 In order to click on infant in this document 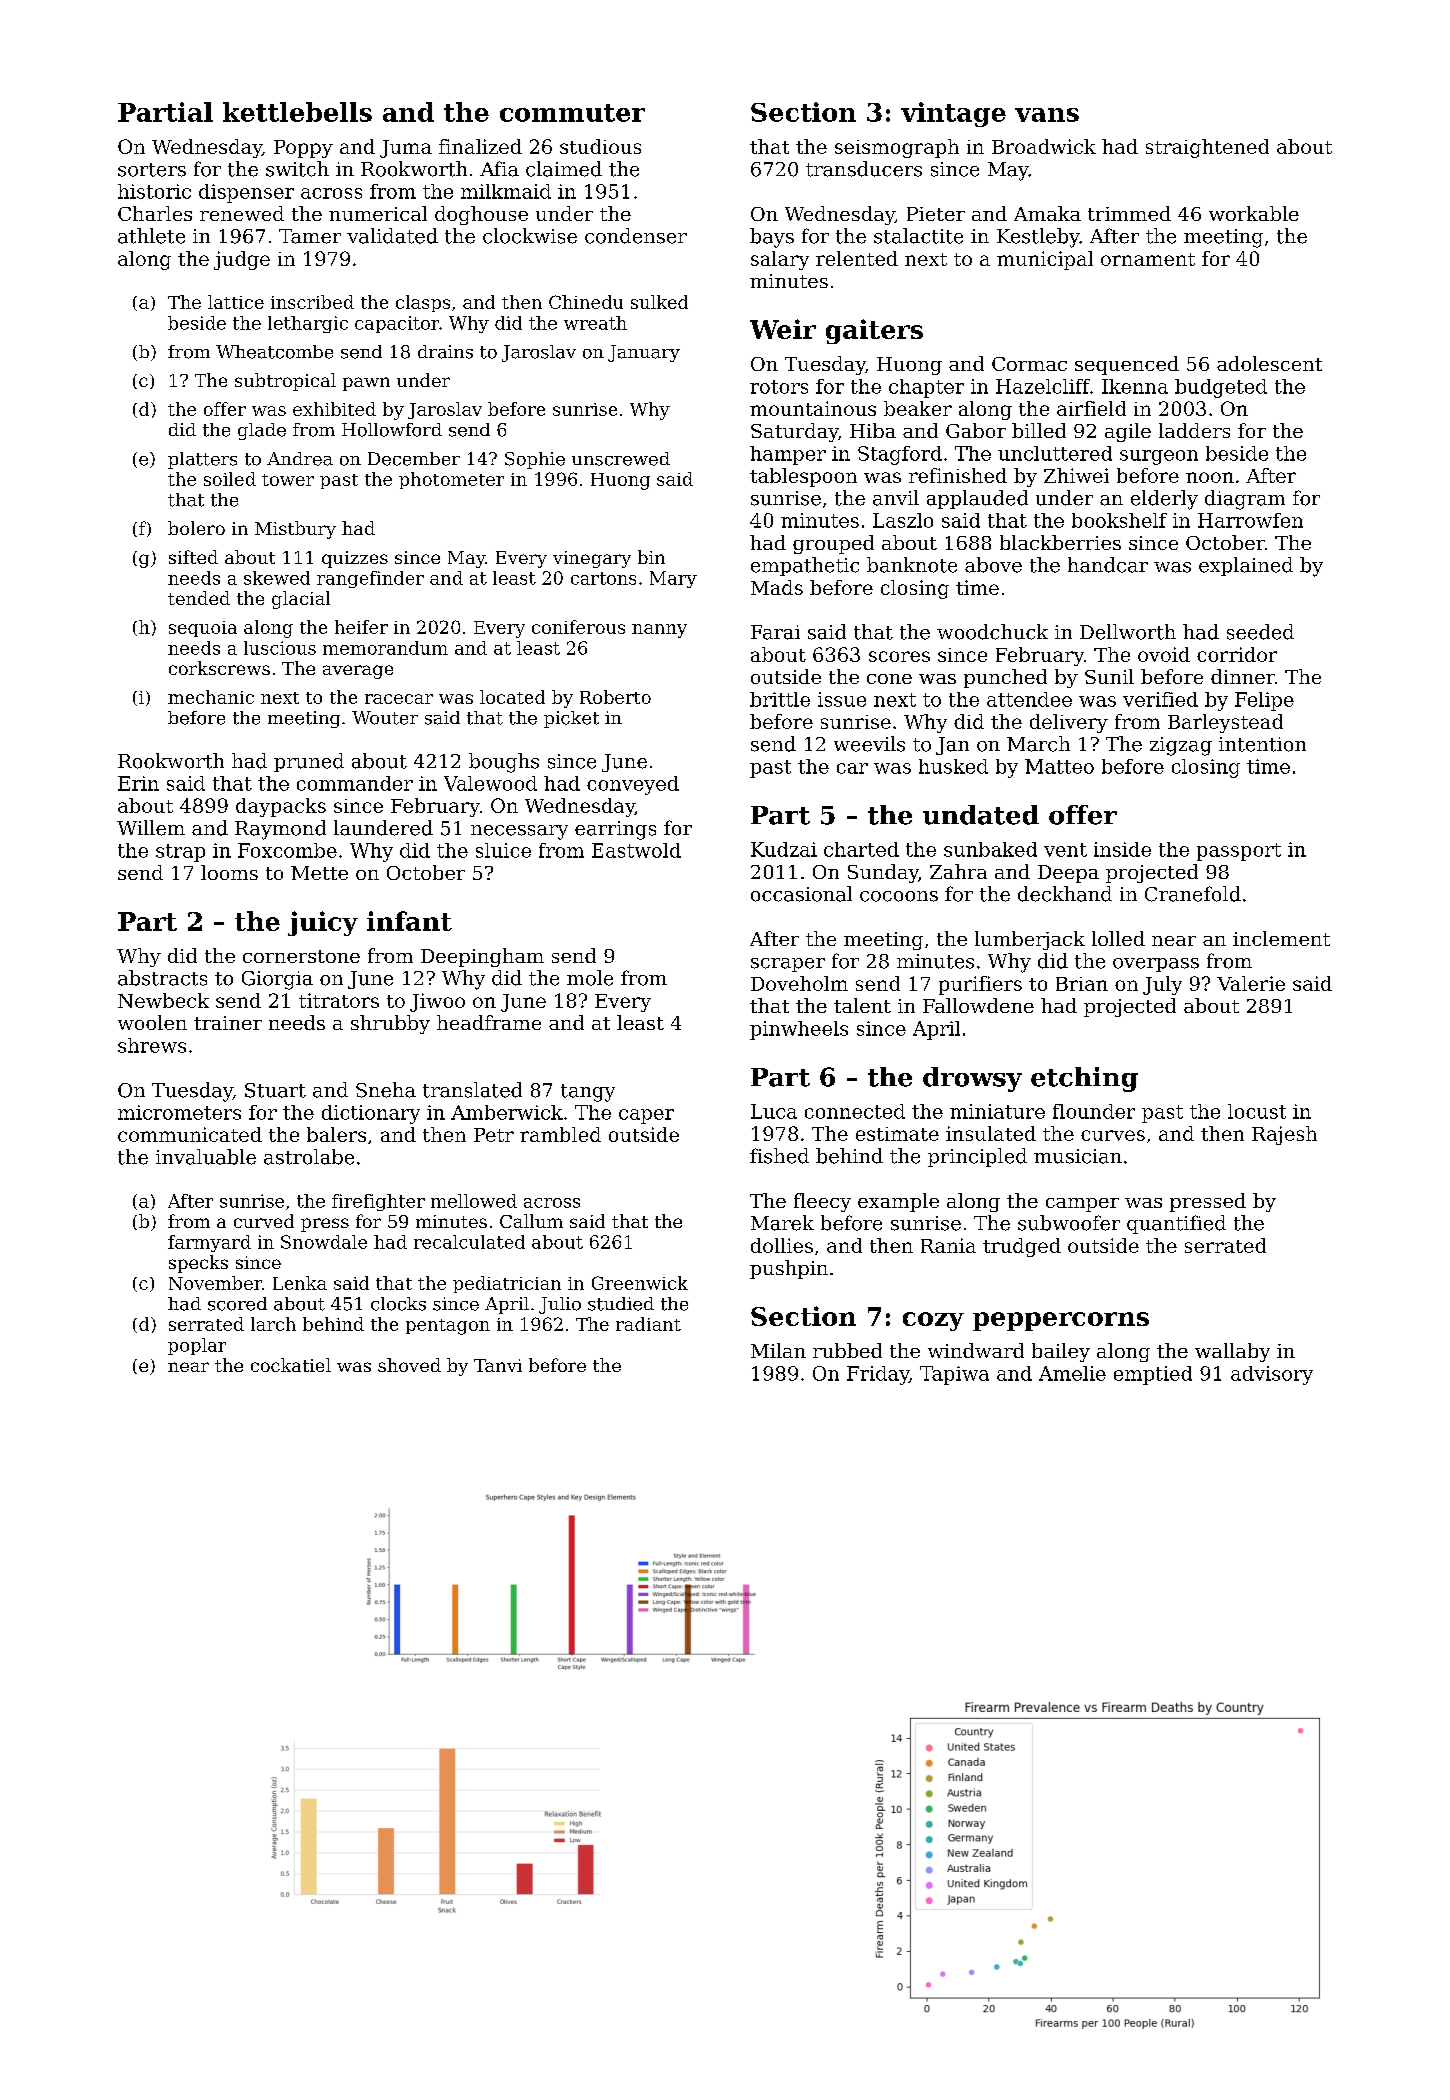, I will do `click(409, 921)`.
